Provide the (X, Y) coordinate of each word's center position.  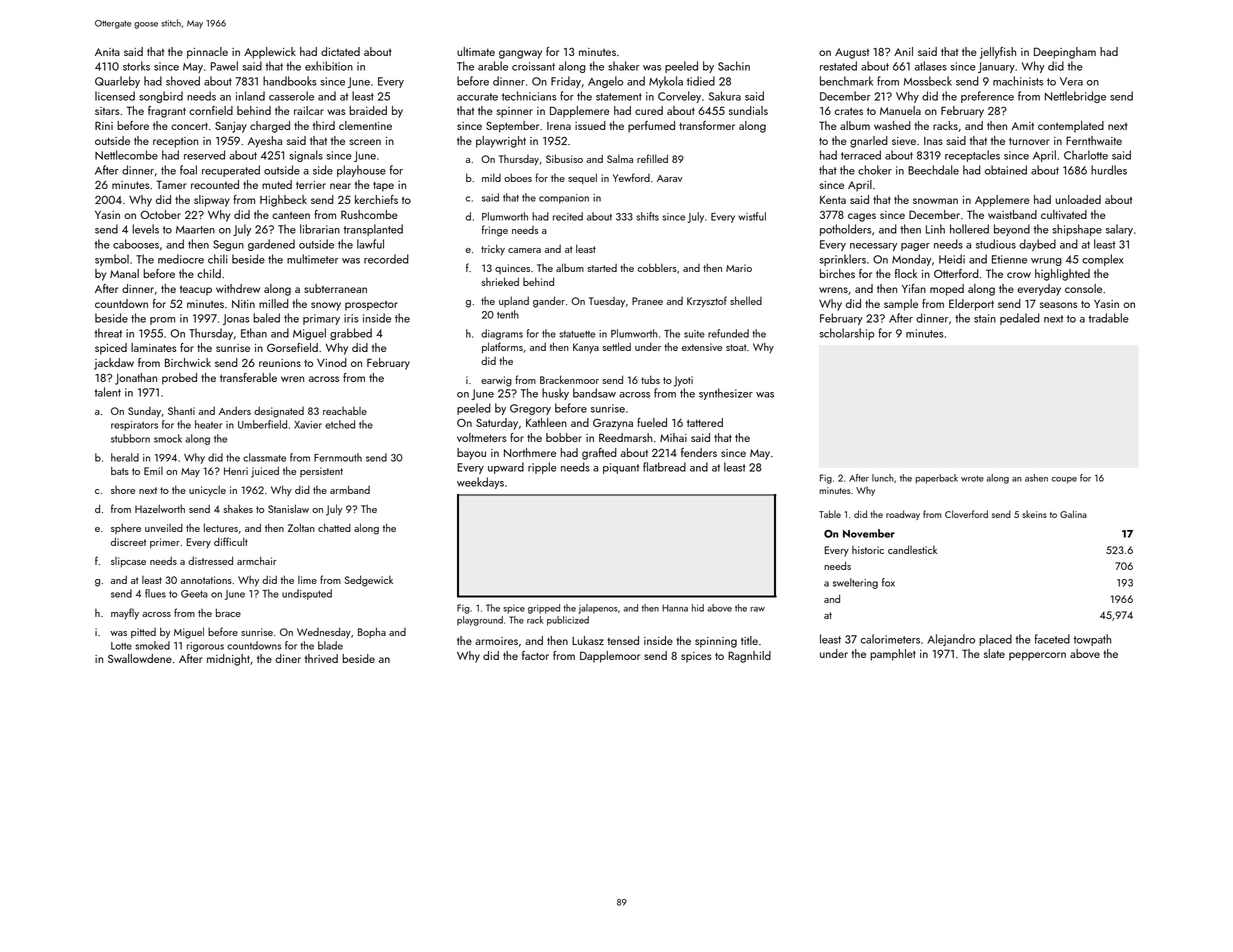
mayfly (125, 614)
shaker (624, 66)
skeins (1034, 514)
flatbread (664, 467)
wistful (752, 216)
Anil (903, 51)
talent (107, 392)
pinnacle (207, 53)
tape (383, 186)
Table (830, 514)
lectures (221, 527)
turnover (1029, 141)
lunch (883, 478)
